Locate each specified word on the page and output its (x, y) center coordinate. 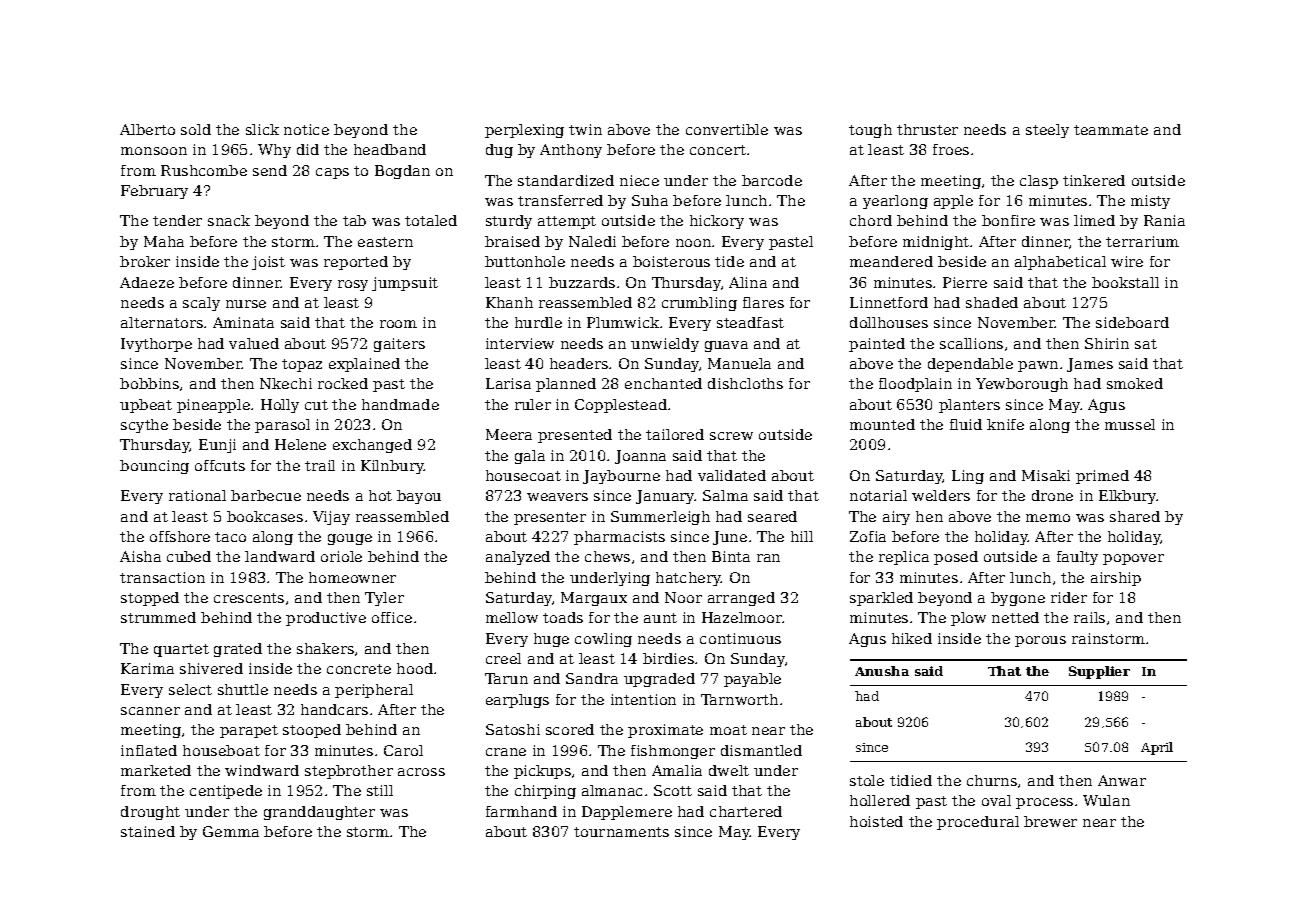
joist (268, 263)
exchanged (372, 446)
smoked (1135, 383)
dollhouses (889, 322)
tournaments (621, 832)
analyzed (518, 558)
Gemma (231, 831)
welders (941, 495)
